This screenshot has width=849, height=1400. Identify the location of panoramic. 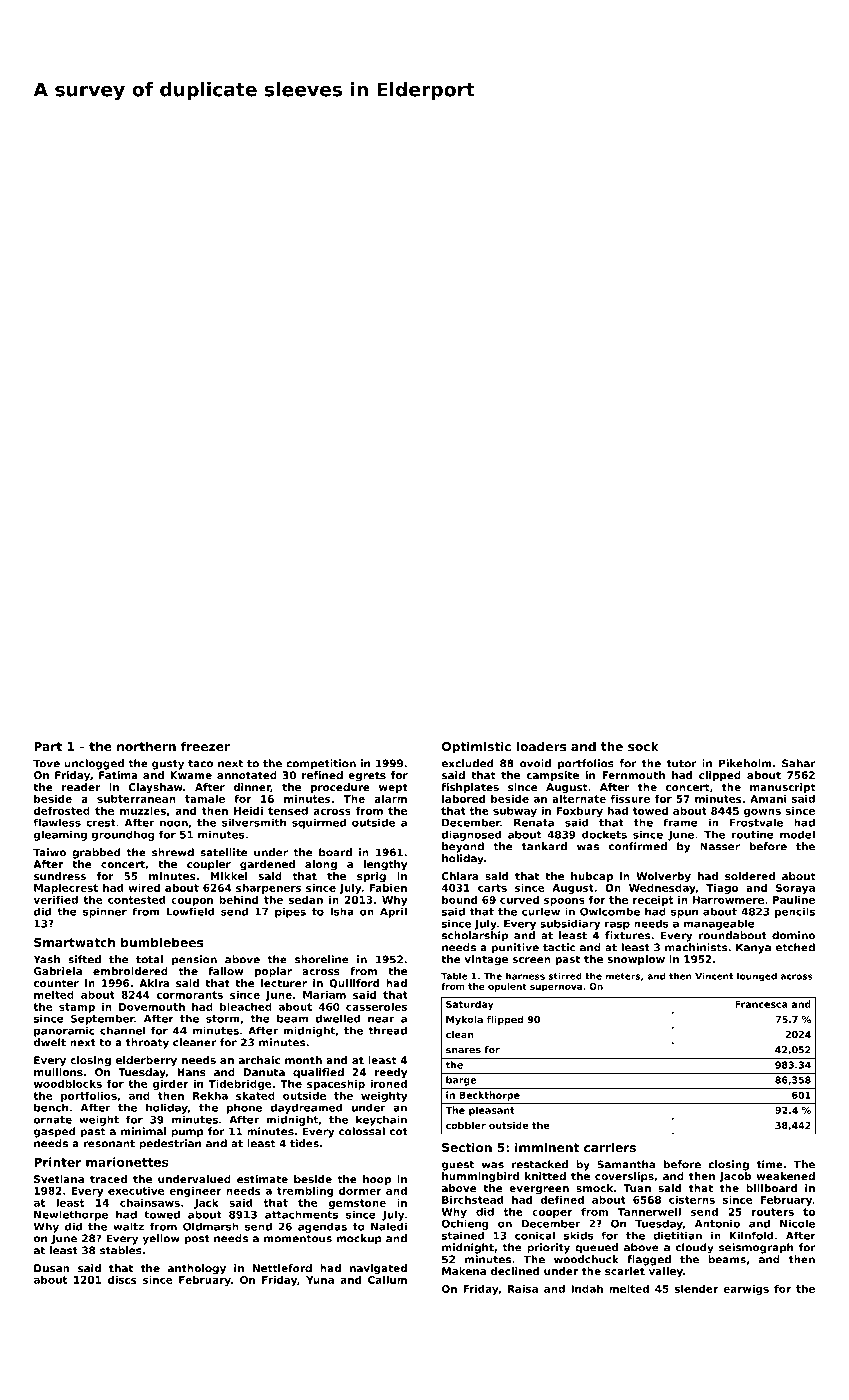
(64, 1031).
